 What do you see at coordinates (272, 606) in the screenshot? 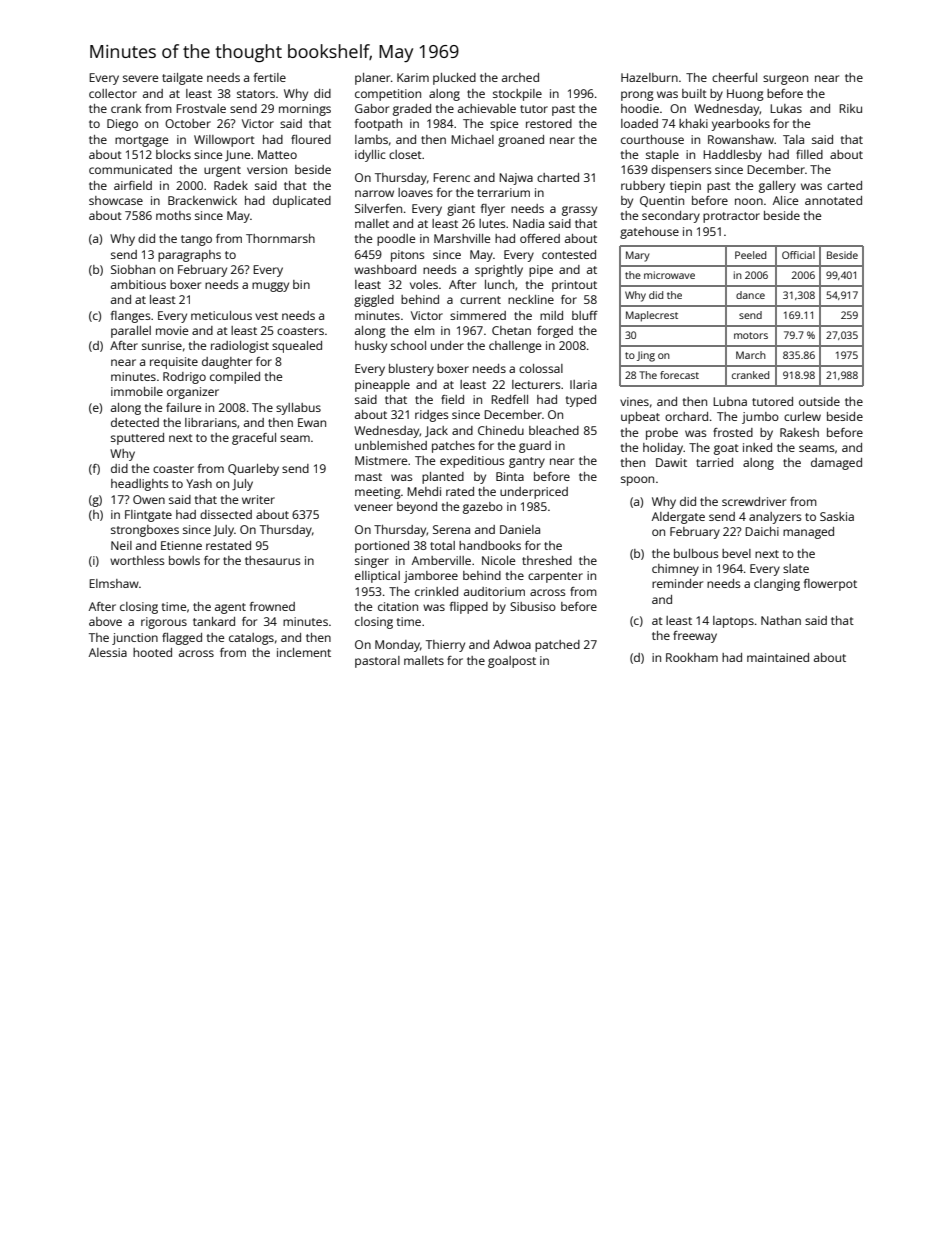
I see `frowned` at bounding box center [272, 606].
